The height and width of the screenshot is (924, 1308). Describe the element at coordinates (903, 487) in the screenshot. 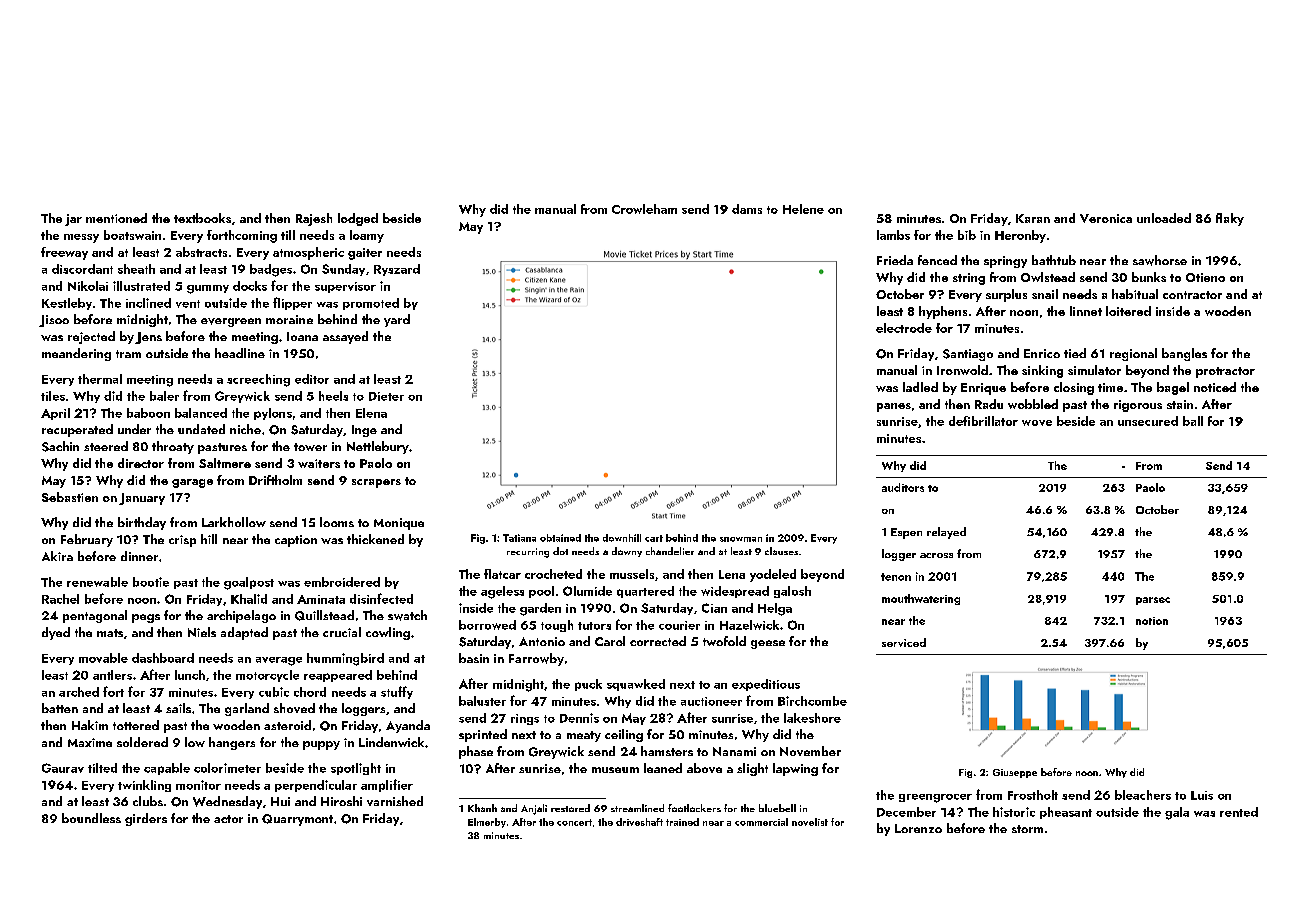

I see `auditors` at that location.
